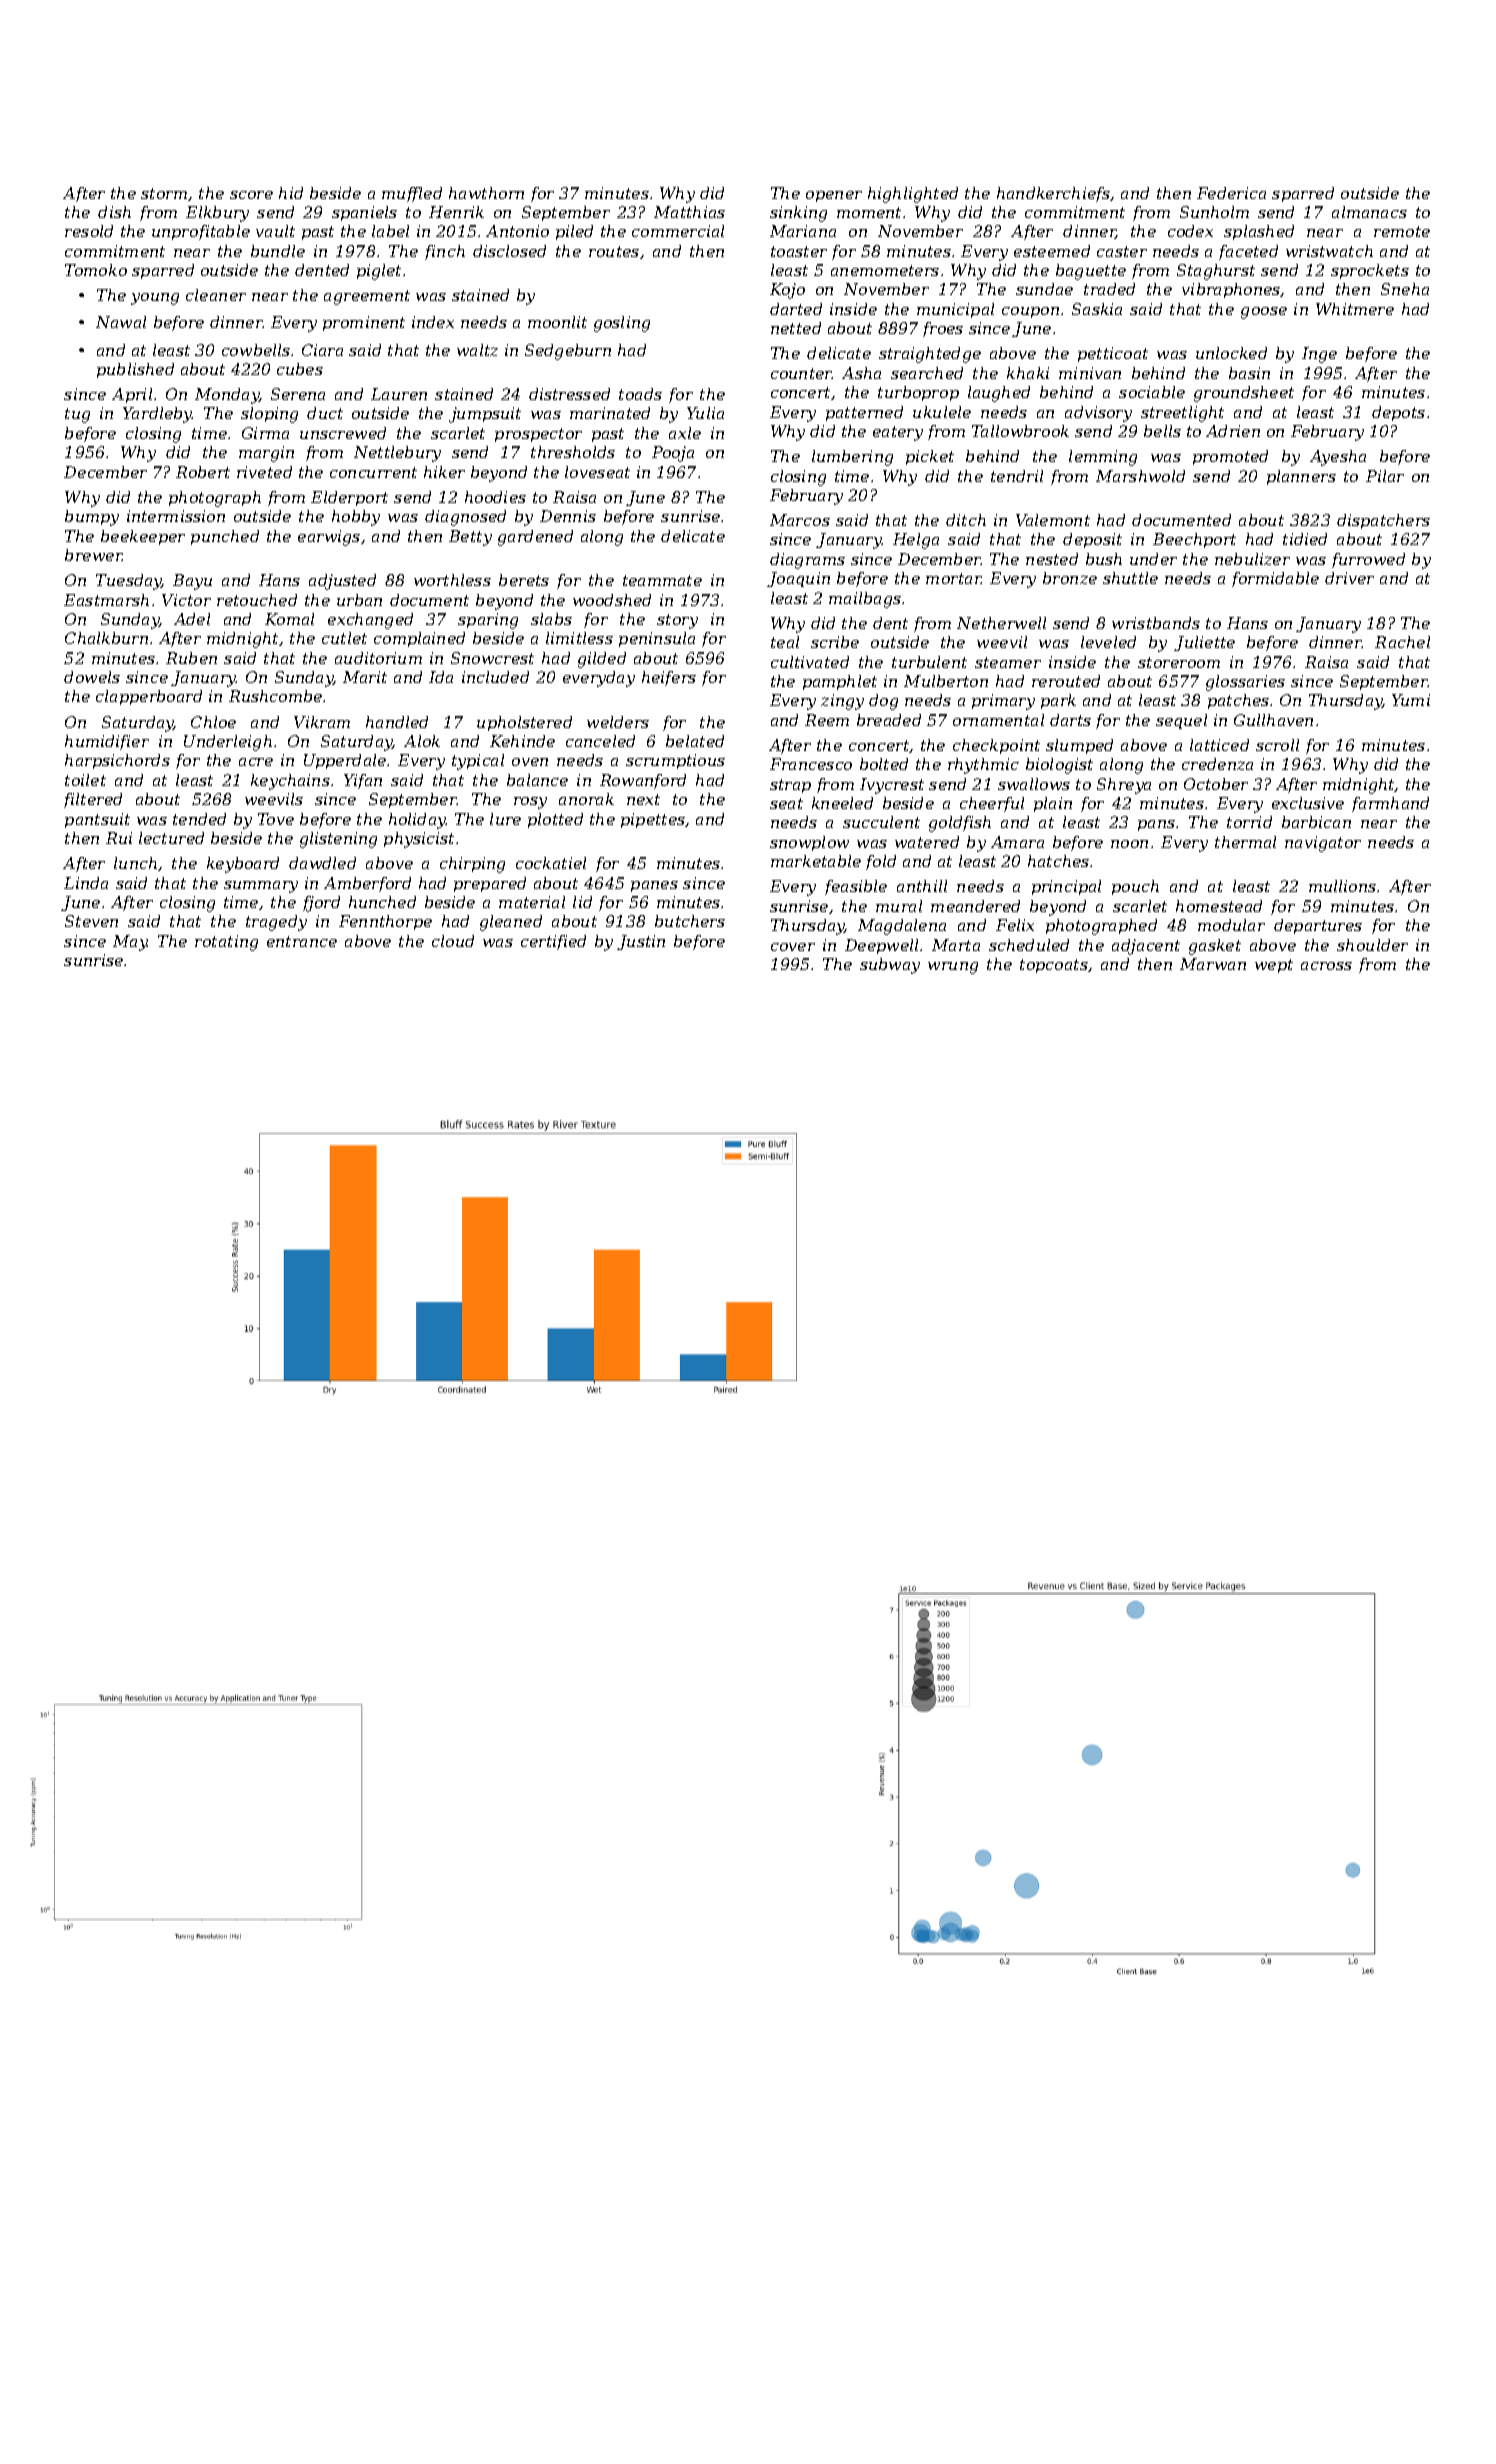 The image size is (1496, 2464). Describe the element at coordinates (1053, 194) in the image. I see `handkerchiefs` at that location.
